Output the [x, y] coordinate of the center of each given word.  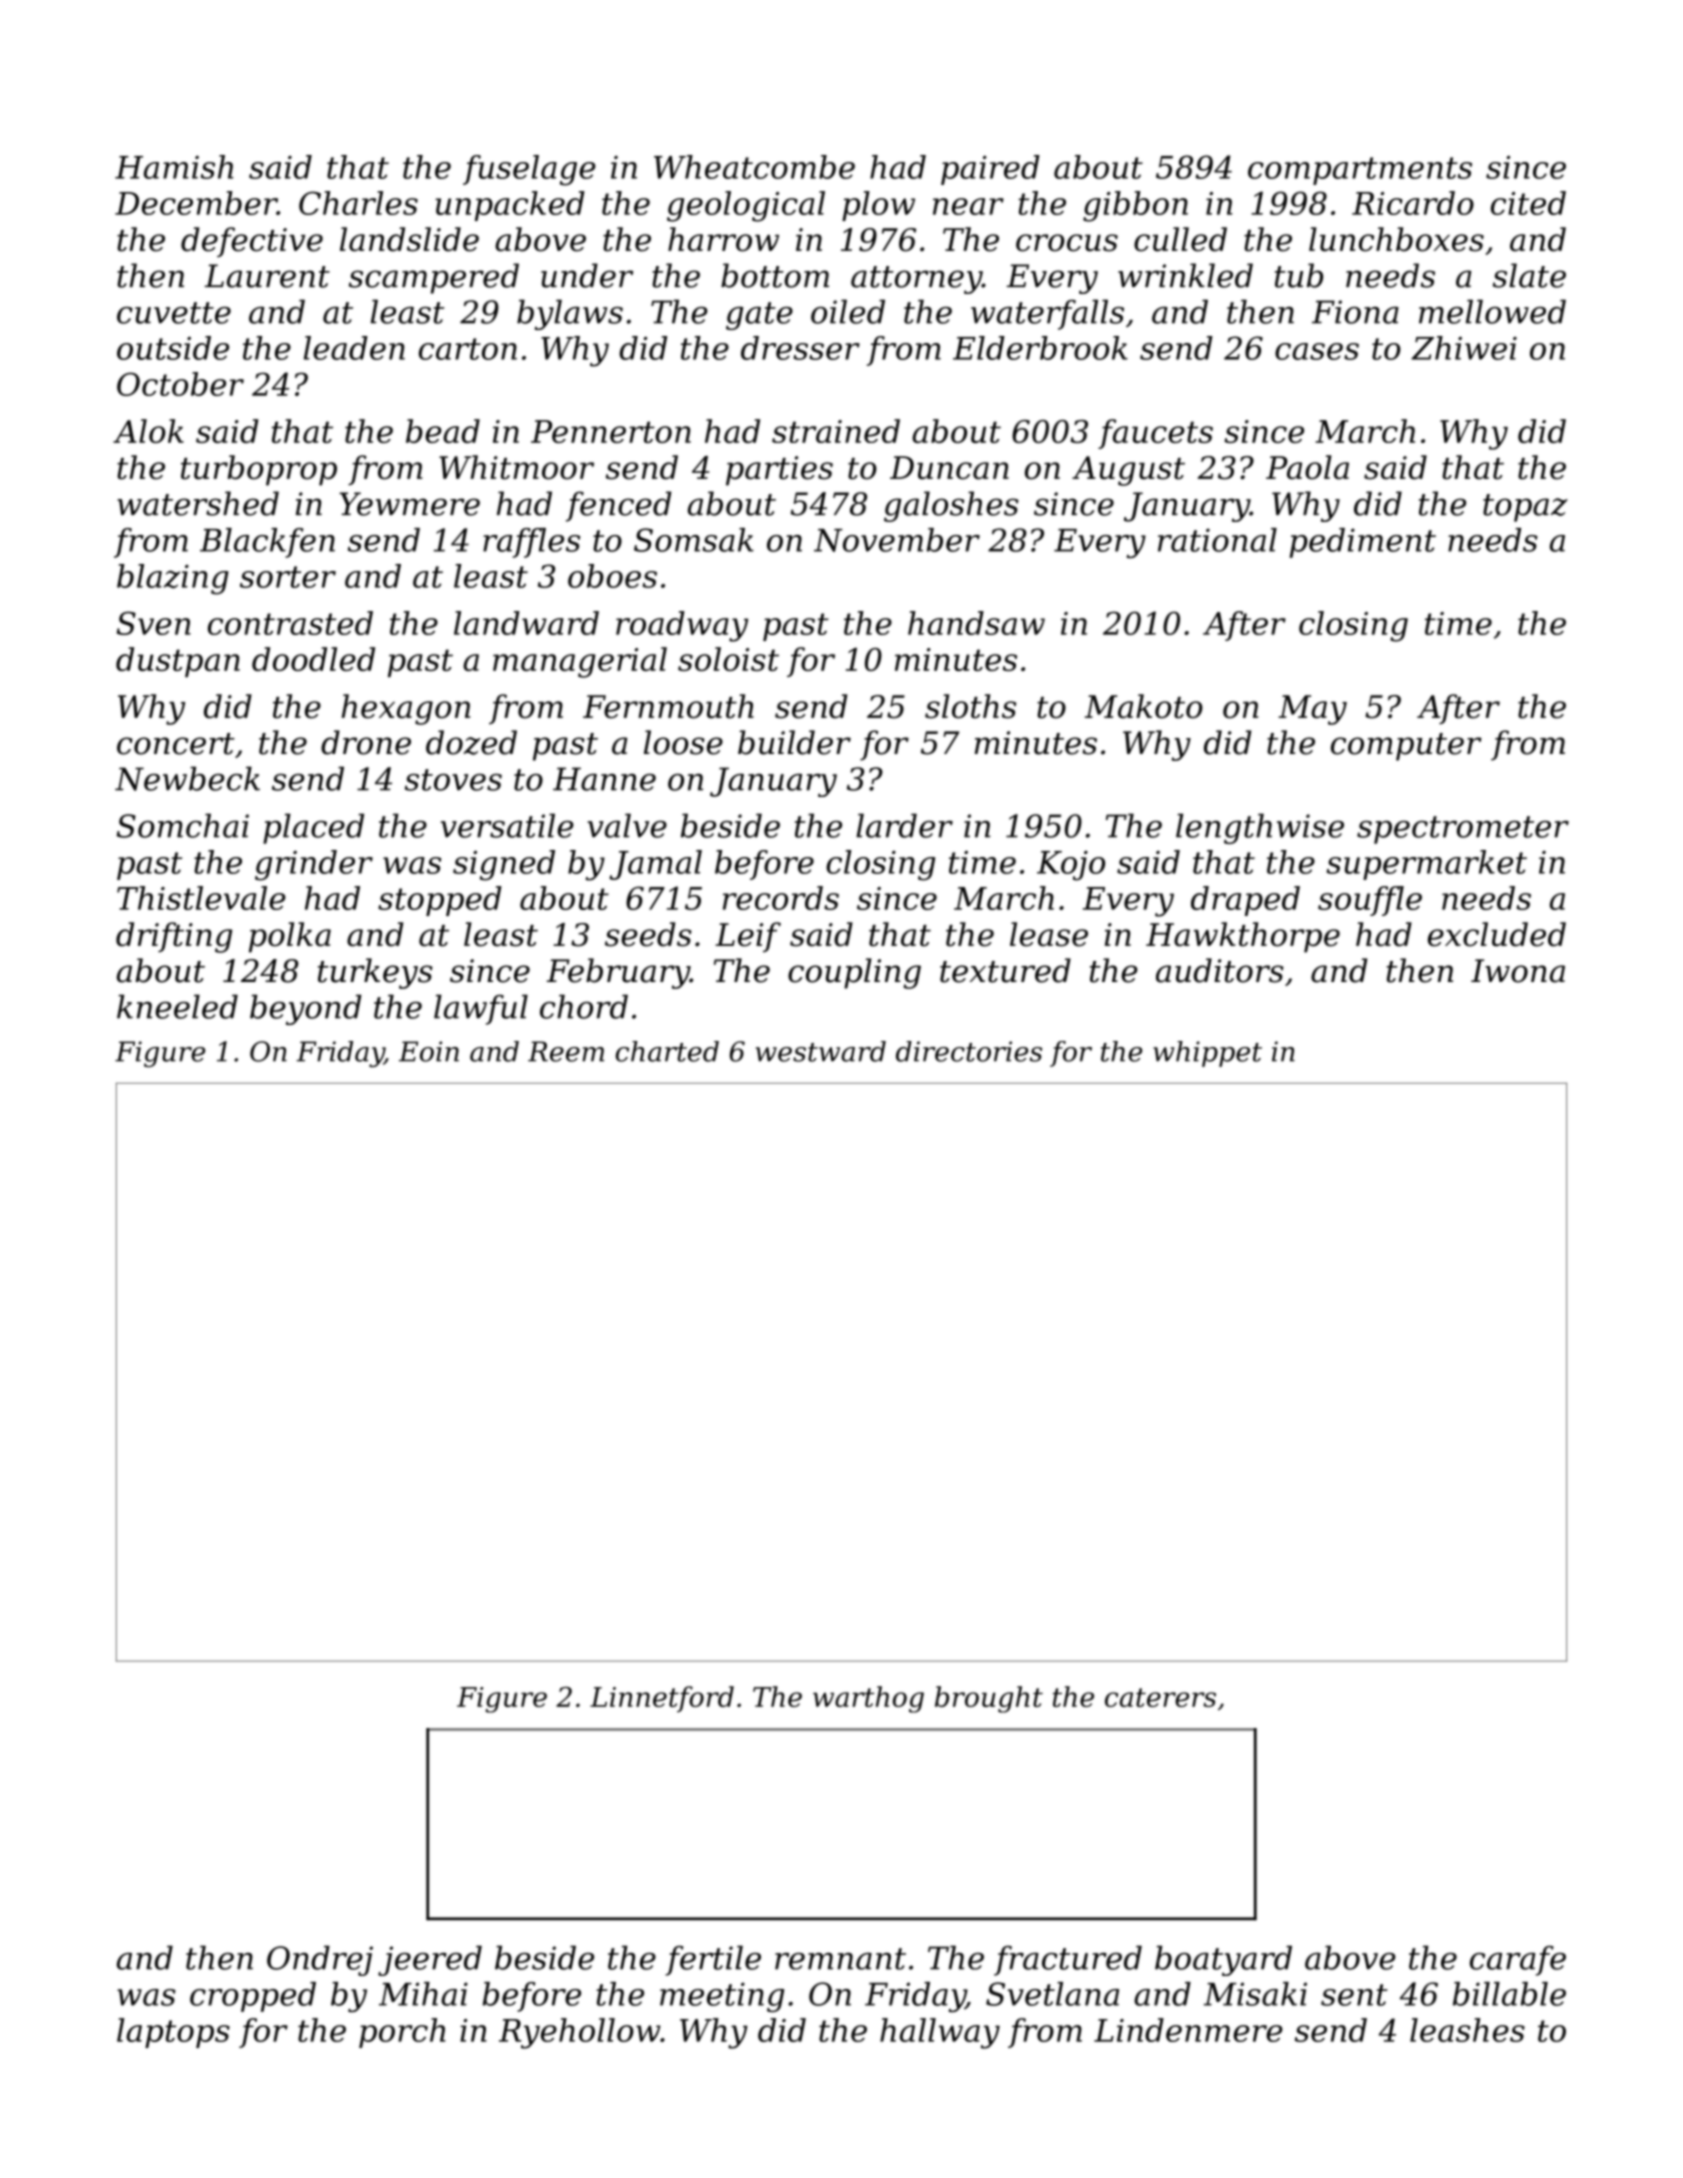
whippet [1207, 1054]
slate [1529, 275]
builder [794, 742]
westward [821, 1051]
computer [1406, 747]
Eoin [429, 1051]
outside [173, 348]
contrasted [290, 623]
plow [878, 206]
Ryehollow [579, 2033]
